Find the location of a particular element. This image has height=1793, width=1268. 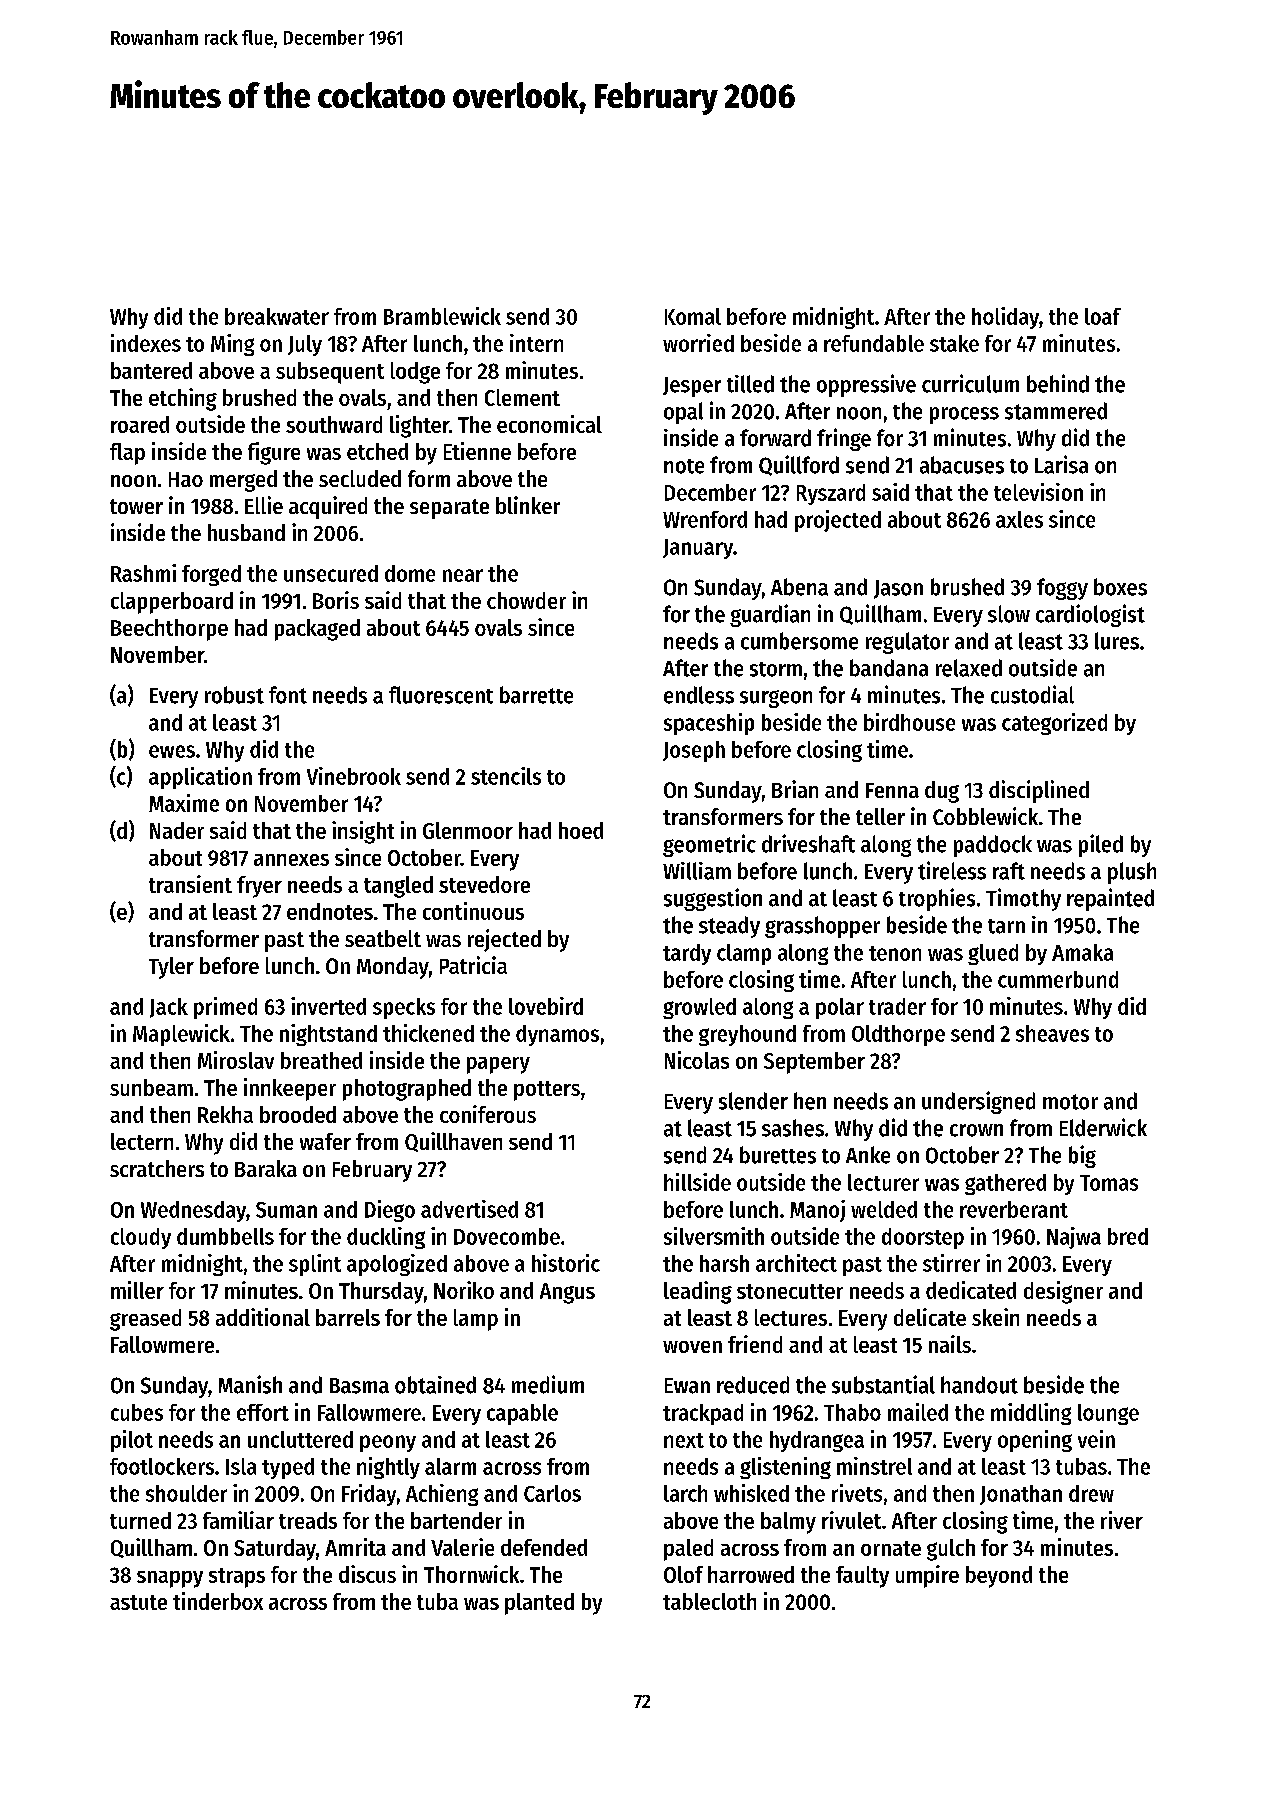

plush is located at coordinates (1132, 873).
